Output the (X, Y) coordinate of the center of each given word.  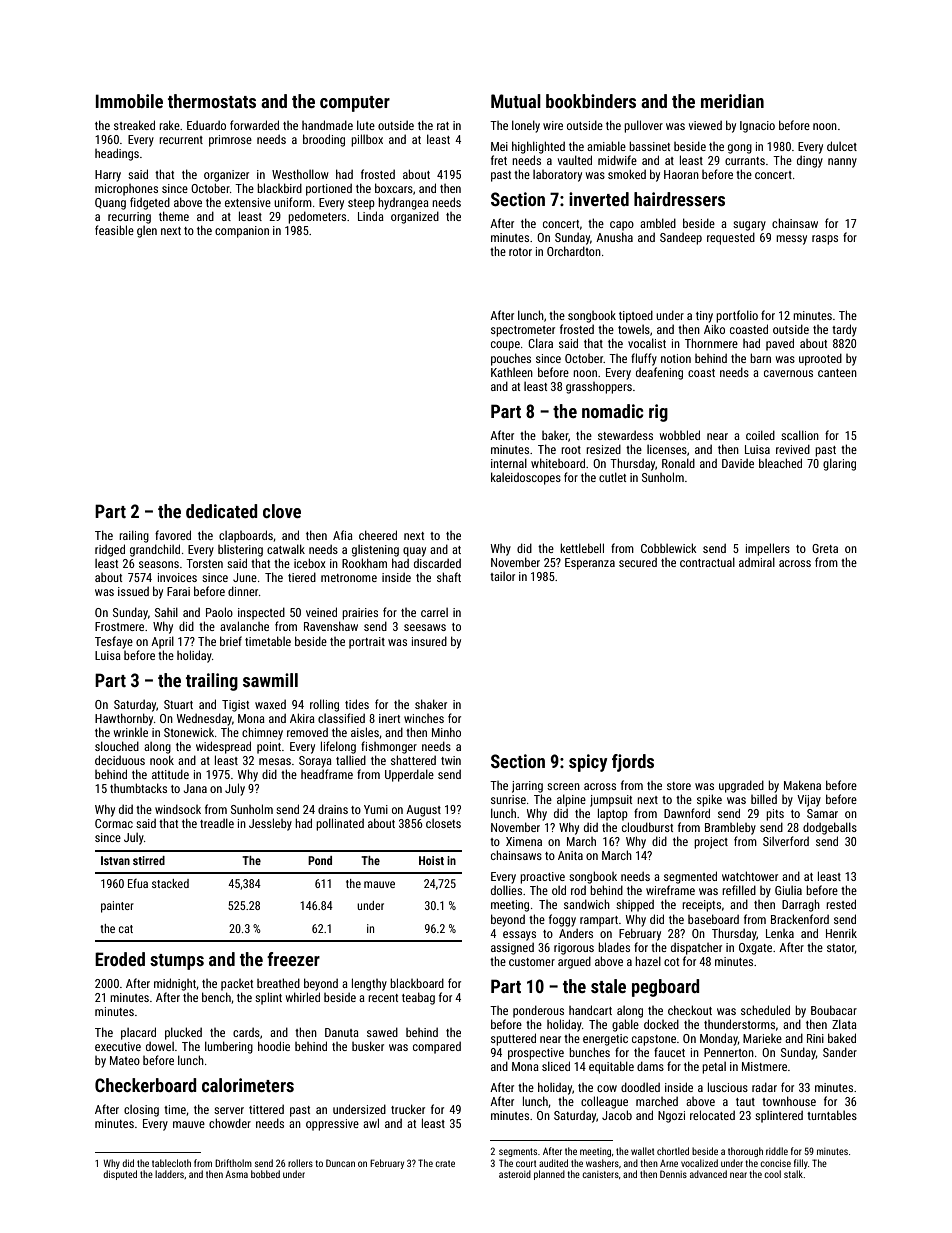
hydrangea (403, 203)
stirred (149, 860)
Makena (802, 785)
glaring (839, 464)
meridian (732, 101)
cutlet (612, 477)
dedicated (222, 511)
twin (451, 760)
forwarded (254, 125)
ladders (169, 1174)
